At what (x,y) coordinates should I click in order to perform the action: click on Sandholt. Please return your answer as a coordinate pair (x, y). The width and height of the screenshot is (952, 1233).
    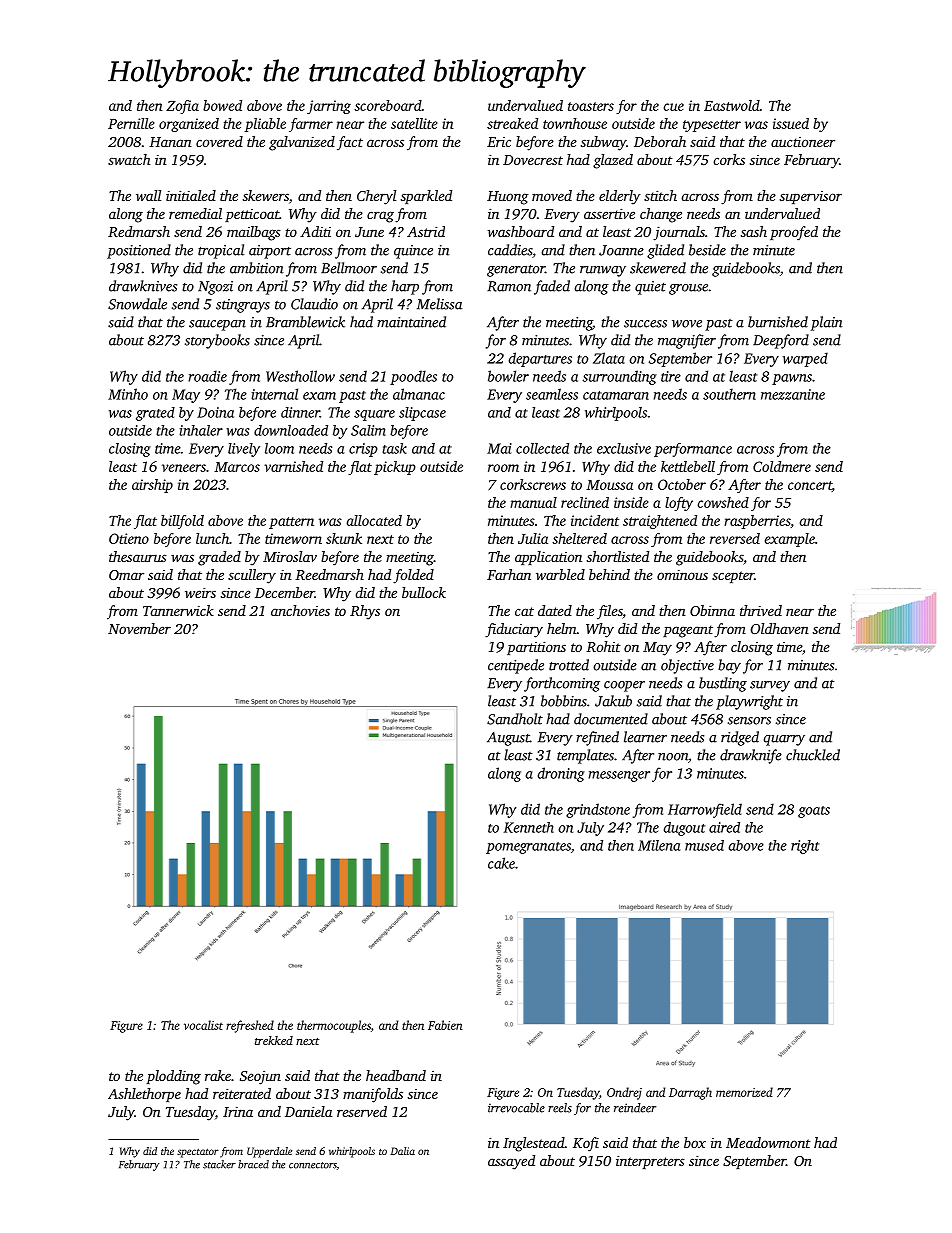
    Looking at the image, I should click on (515, 719).
